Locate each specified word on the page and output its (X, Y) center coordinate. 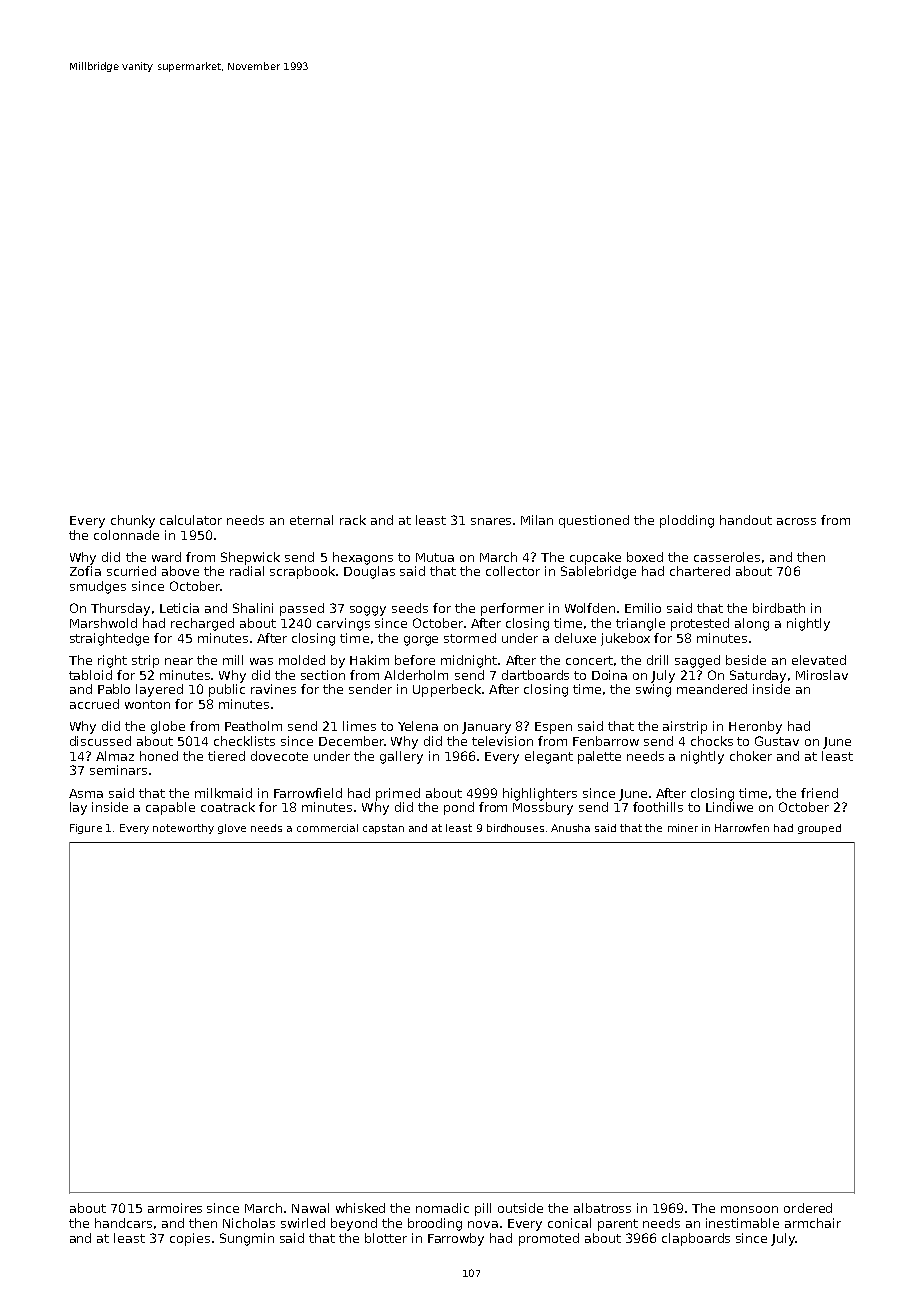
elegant (549, 757)
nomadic (442, 1208)
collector (513, 571)
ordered (808, 1208)
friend (819, 793)
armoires (175, 1208)
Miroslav (822, 675)
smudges (98, 587)
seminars (118, 770)
